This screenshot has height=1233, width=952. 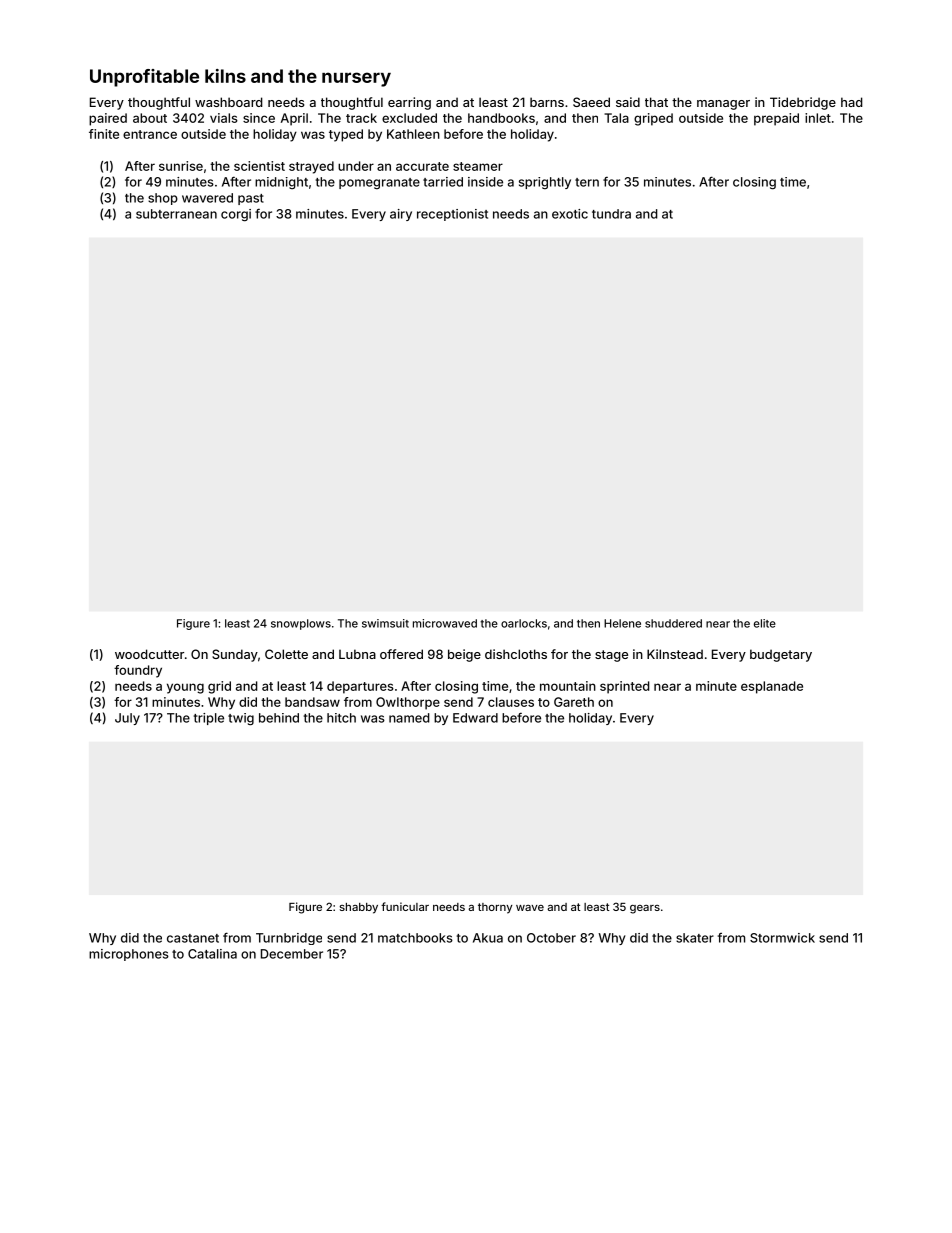 What do you see at coordinates (475, 718) in the screenshot?
I see `Edward` at bounding box center [475, 718].
